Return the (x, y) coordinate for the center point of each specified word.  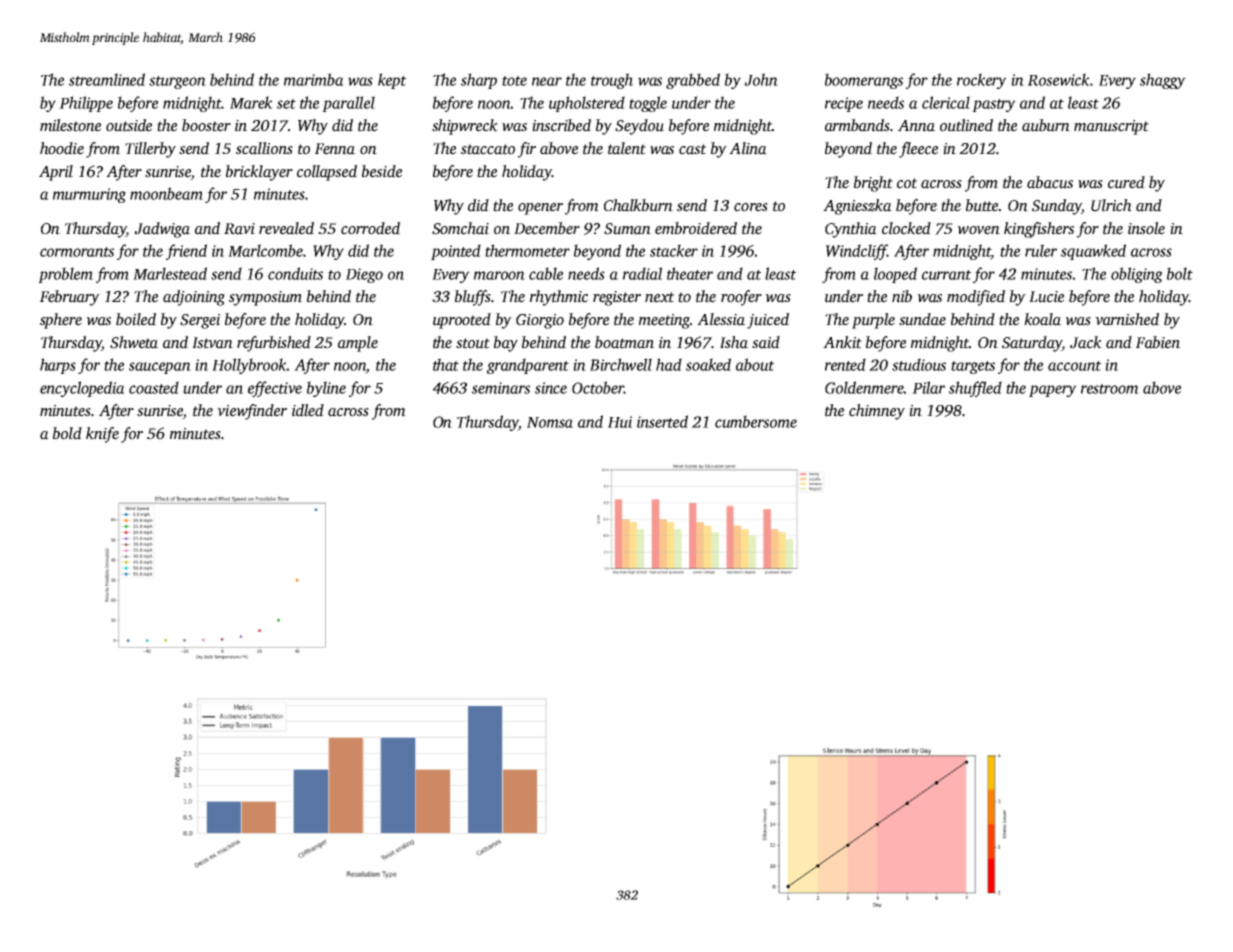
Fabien (1158, 342)
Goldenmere (864, 387)
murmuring (89, 195)
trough (612, 81)
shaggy (1163, 81)
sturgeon (177, 82)
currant (946, 275)
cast (692, 149)
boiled (136, 319)
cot (907, 183)
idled (308, 410)
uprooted (462, 321)
